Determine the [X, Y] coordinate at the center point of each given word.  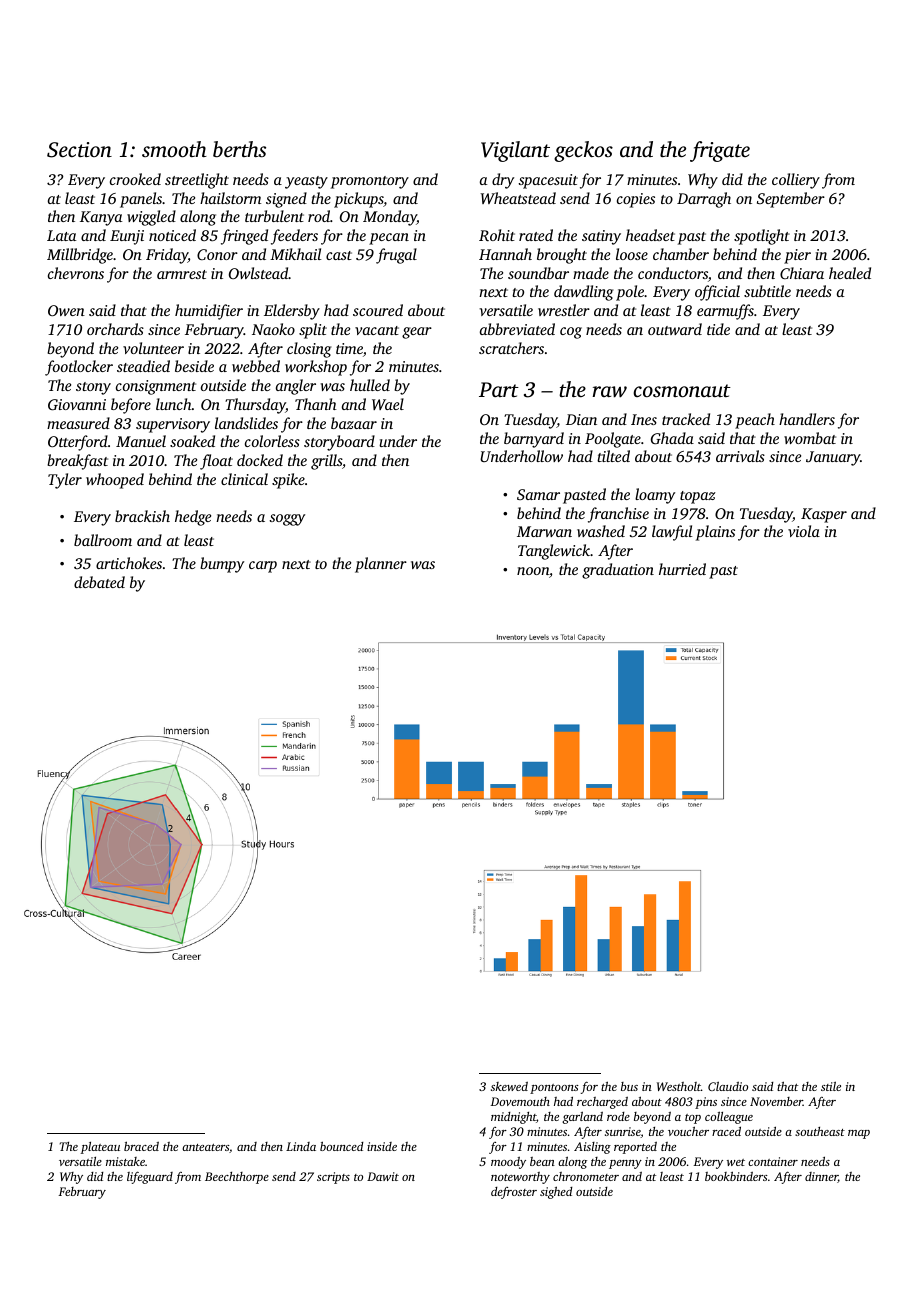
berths [239, 149]
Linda [301, 1146]
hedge [193, 518]
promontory [370, 182]
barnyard [534, 440]
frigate [720, 151]
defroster [514, 1193]
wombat [810, 438]
